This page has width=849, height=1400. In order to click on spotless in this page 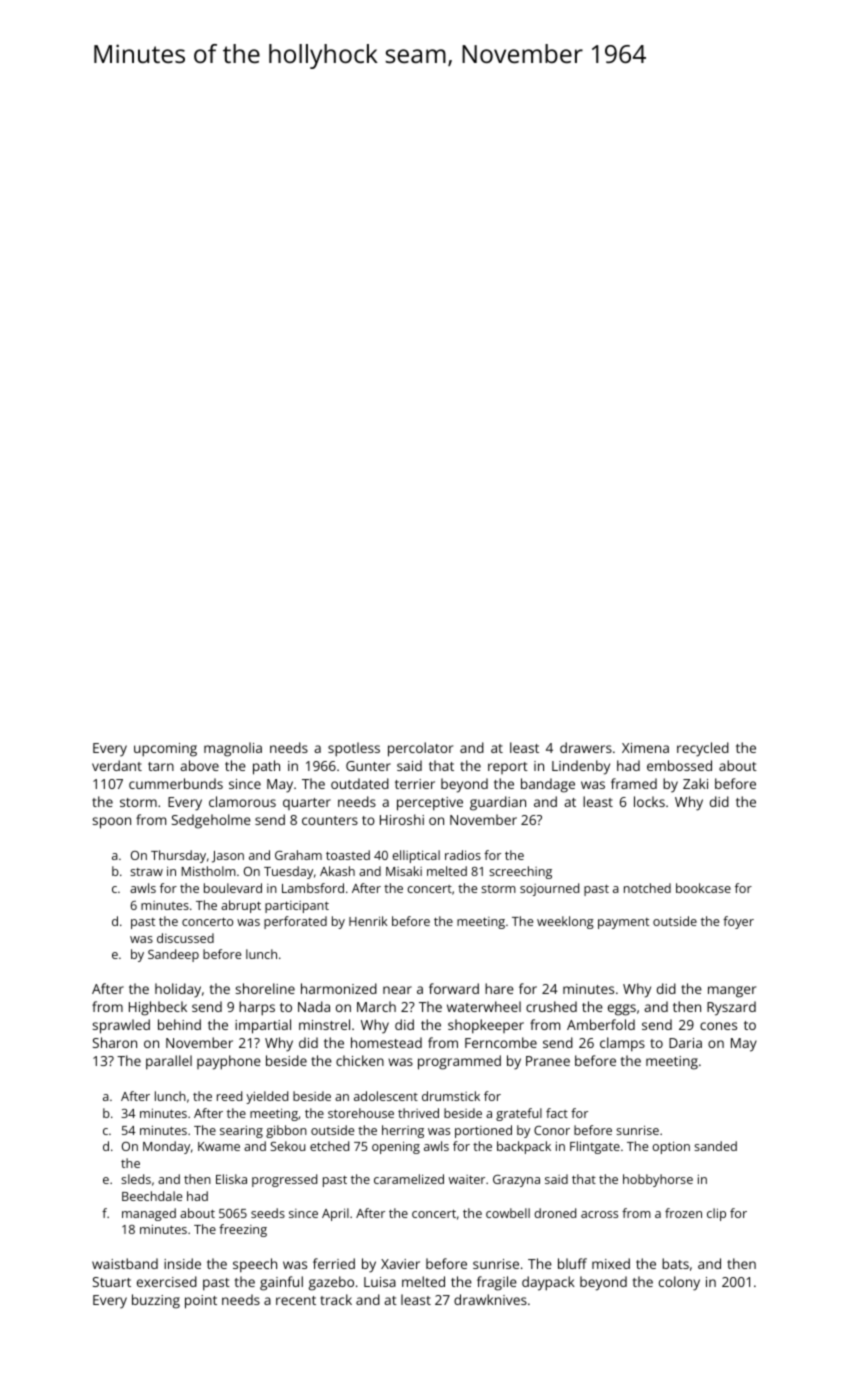, I will do `click(354, 749)`.
